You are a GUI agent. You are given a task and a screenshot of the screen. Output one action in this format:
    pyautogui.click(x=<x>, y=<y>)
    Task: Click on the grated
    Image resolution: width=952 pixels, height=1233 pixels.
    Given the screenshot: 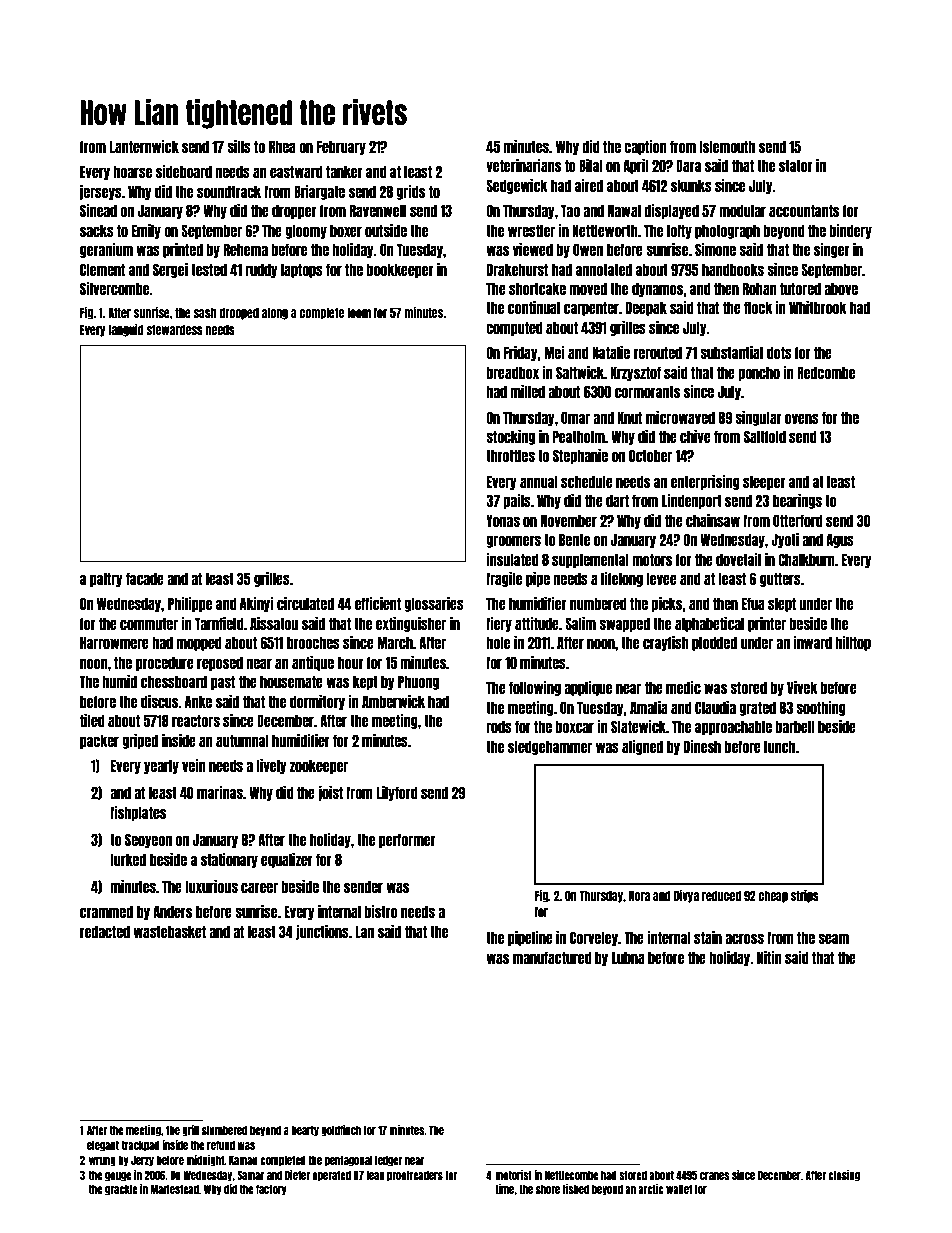 What is the action you would take?
    pyautogui.click(x=757, y=708)
